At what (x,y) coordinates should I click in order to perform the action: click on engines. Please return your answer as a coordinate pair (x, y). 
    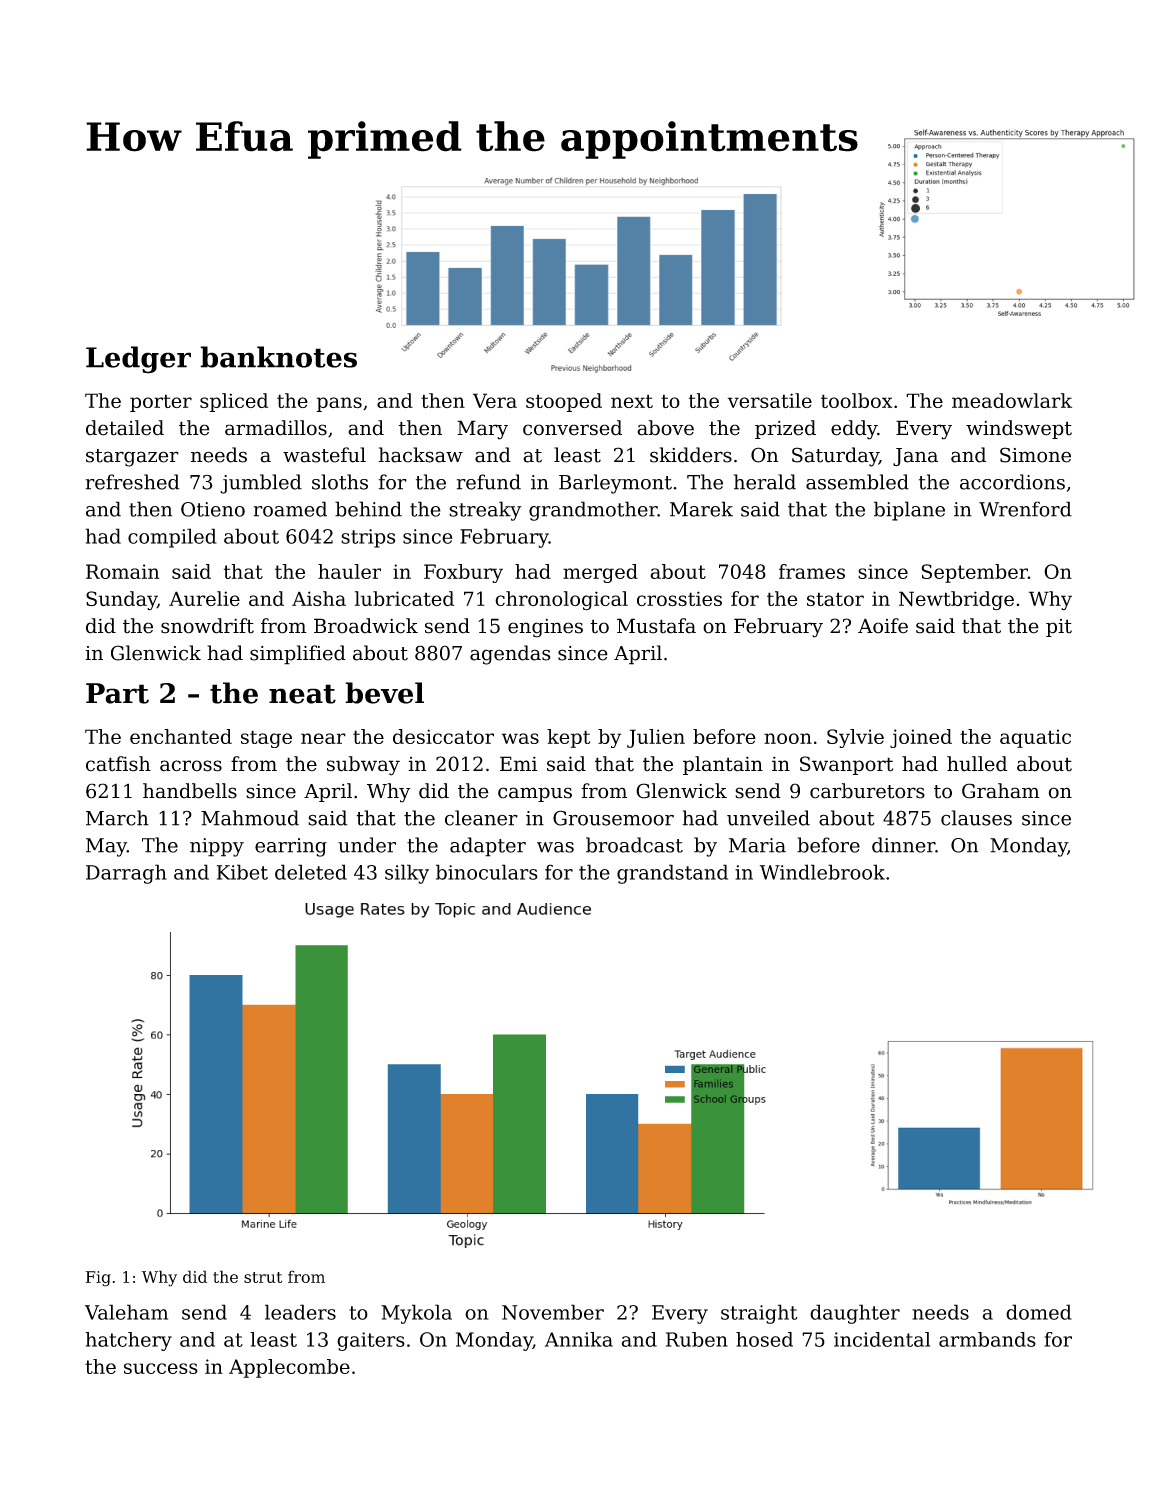
    Looking at the image, I should click on (545, 628).
